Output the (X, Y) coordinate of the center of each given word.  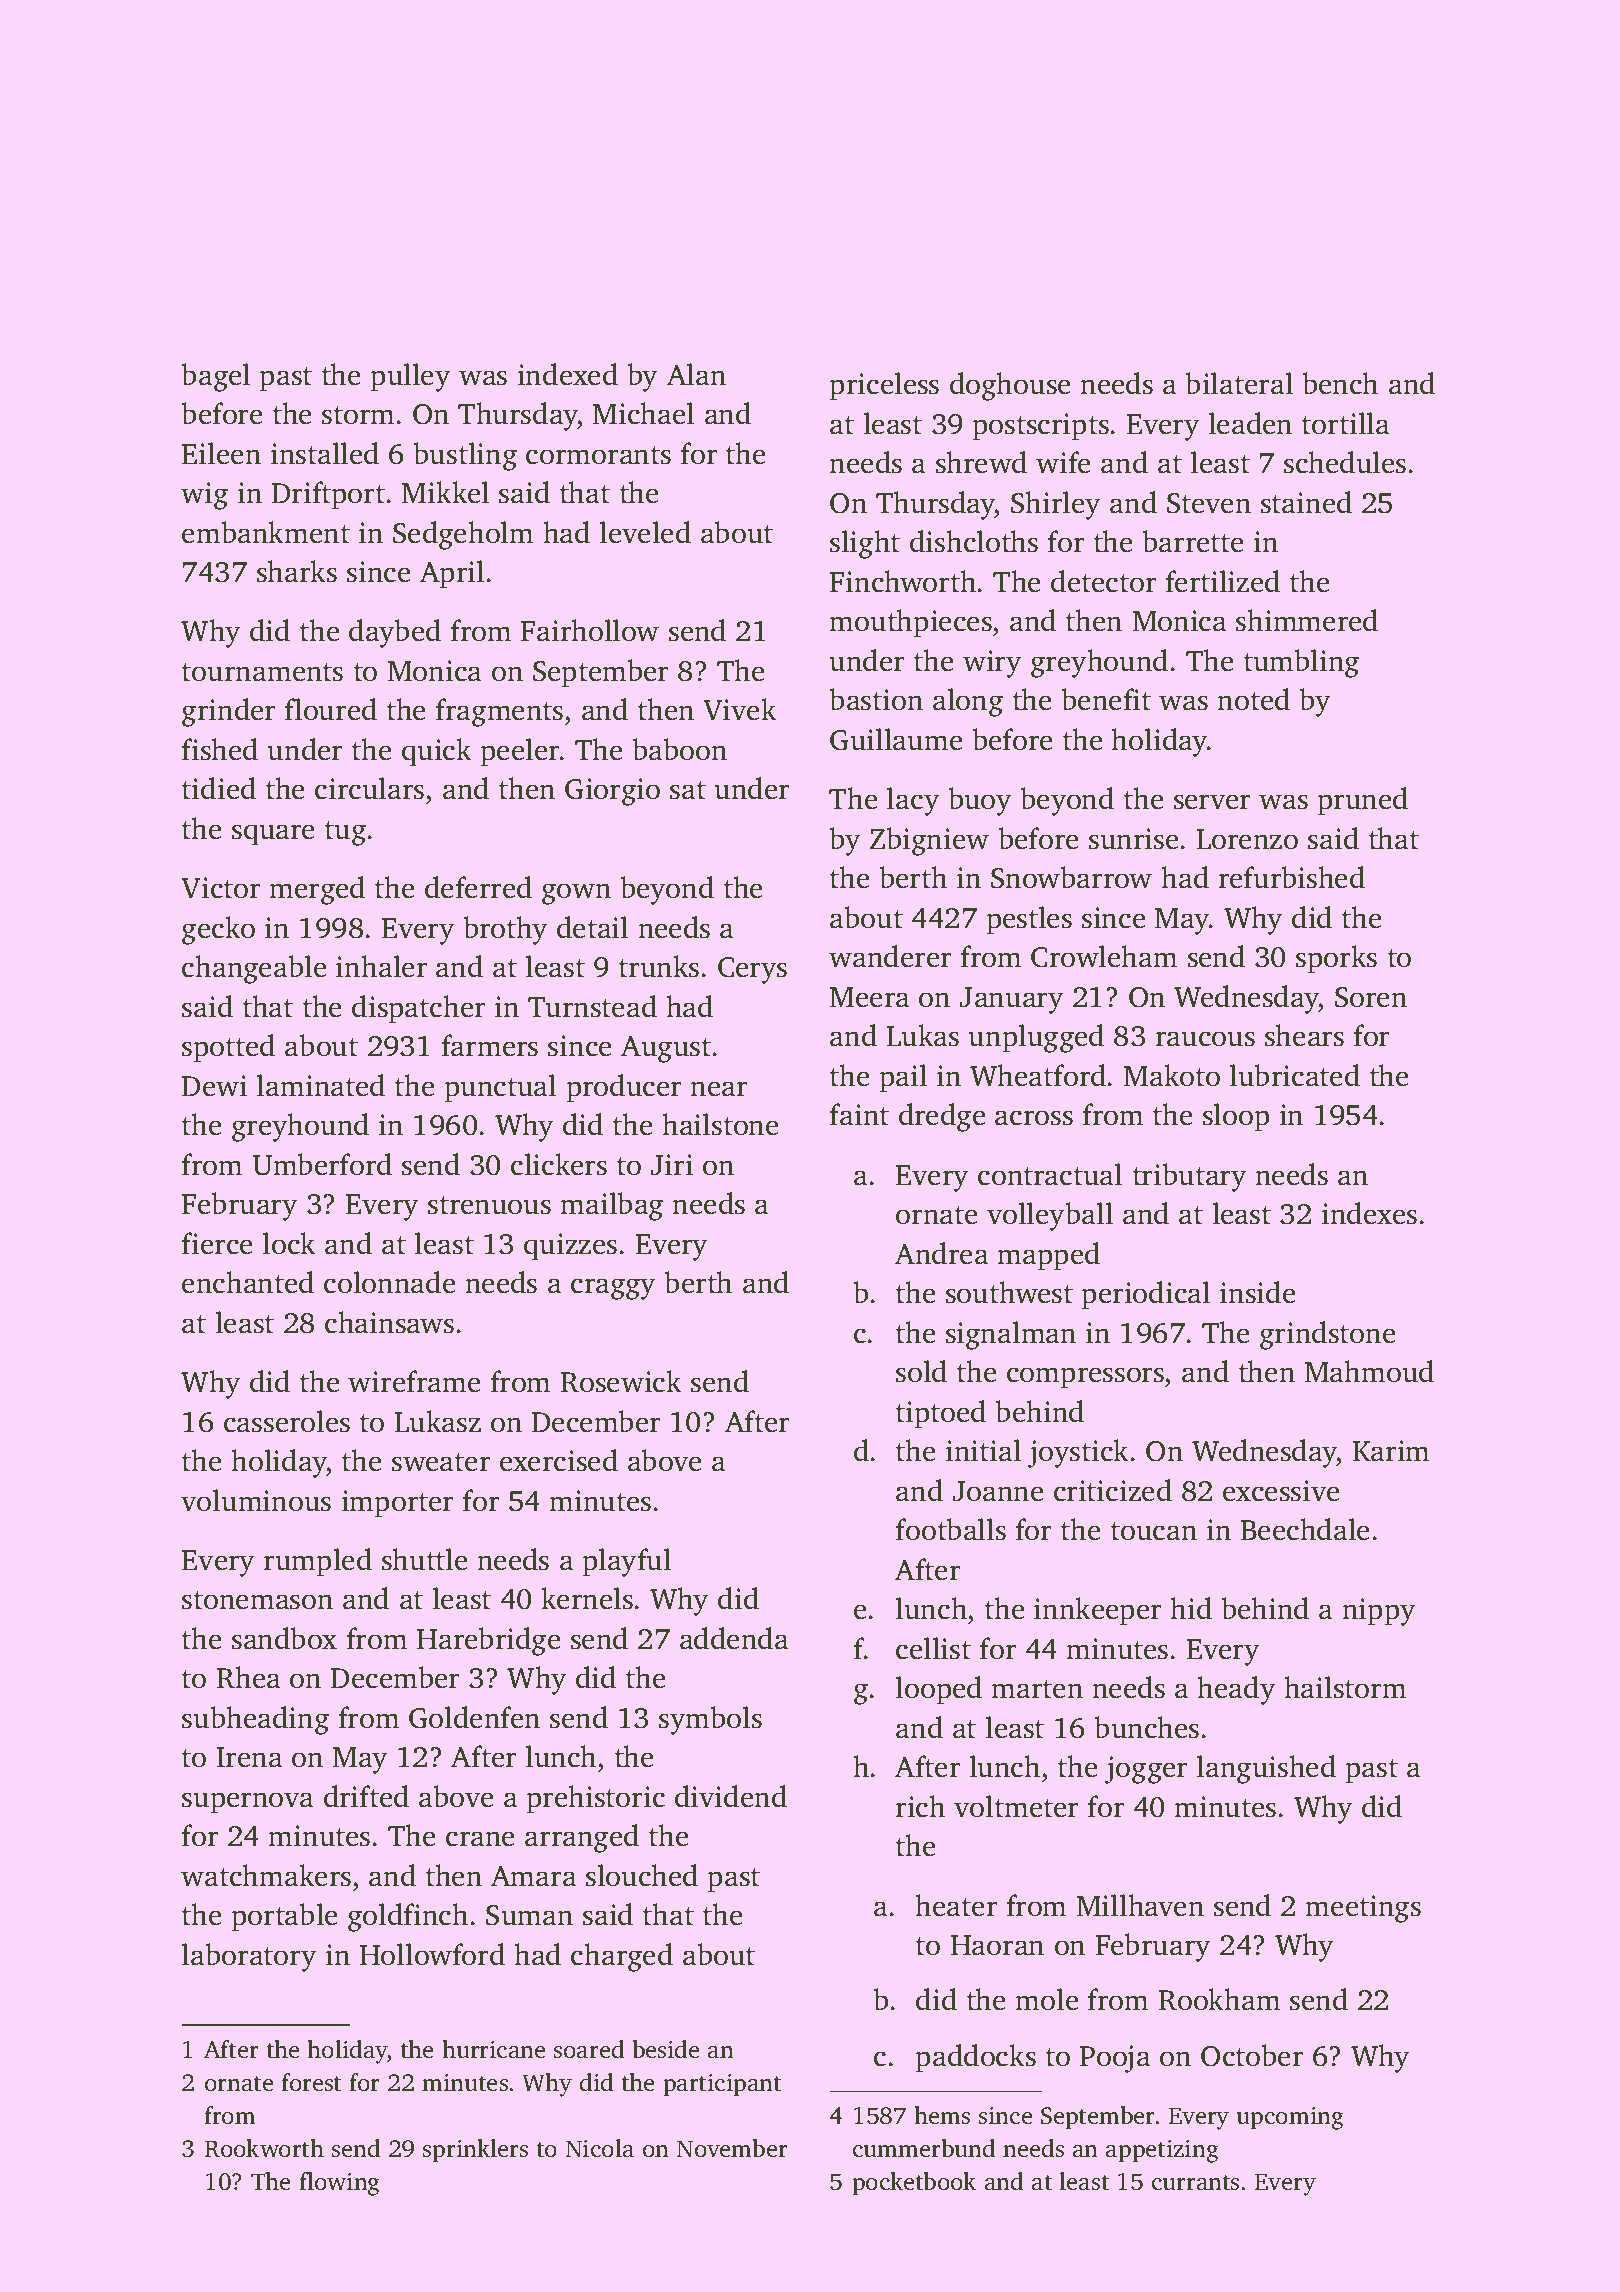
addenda (734, 1638)
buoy (979, 801)
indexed (568, 374)
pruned (1362, 801)
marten (1037, 1689)
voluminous (256, 1500)
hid (1191, 1608)
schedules (1345, 462)
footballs (951, 1529)
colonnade (390, 1282)
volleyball (1050, 1216)
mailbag (611, 1206)
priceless (884, 386)
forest (311, 2082)
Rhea (249, 1677)
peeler (519, 752)
